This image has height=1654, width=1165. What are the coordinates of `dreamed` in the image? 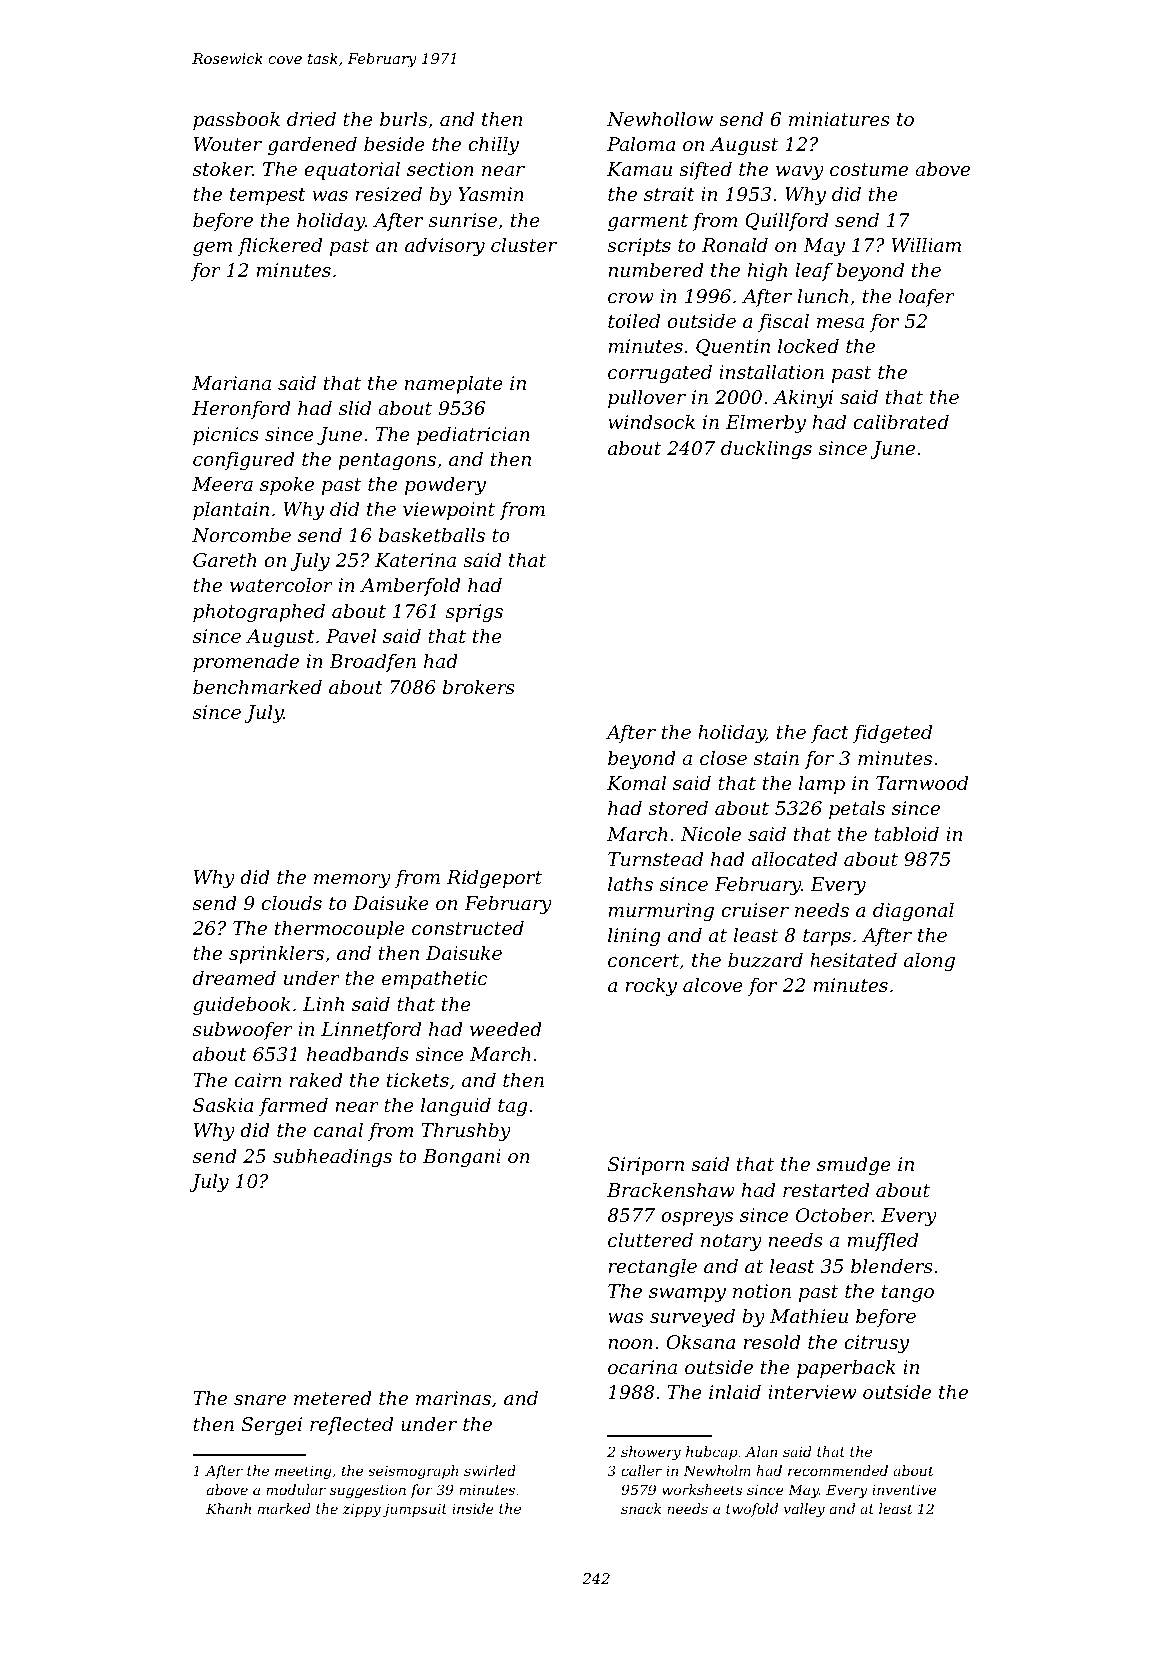 It's located at (234, 977).
